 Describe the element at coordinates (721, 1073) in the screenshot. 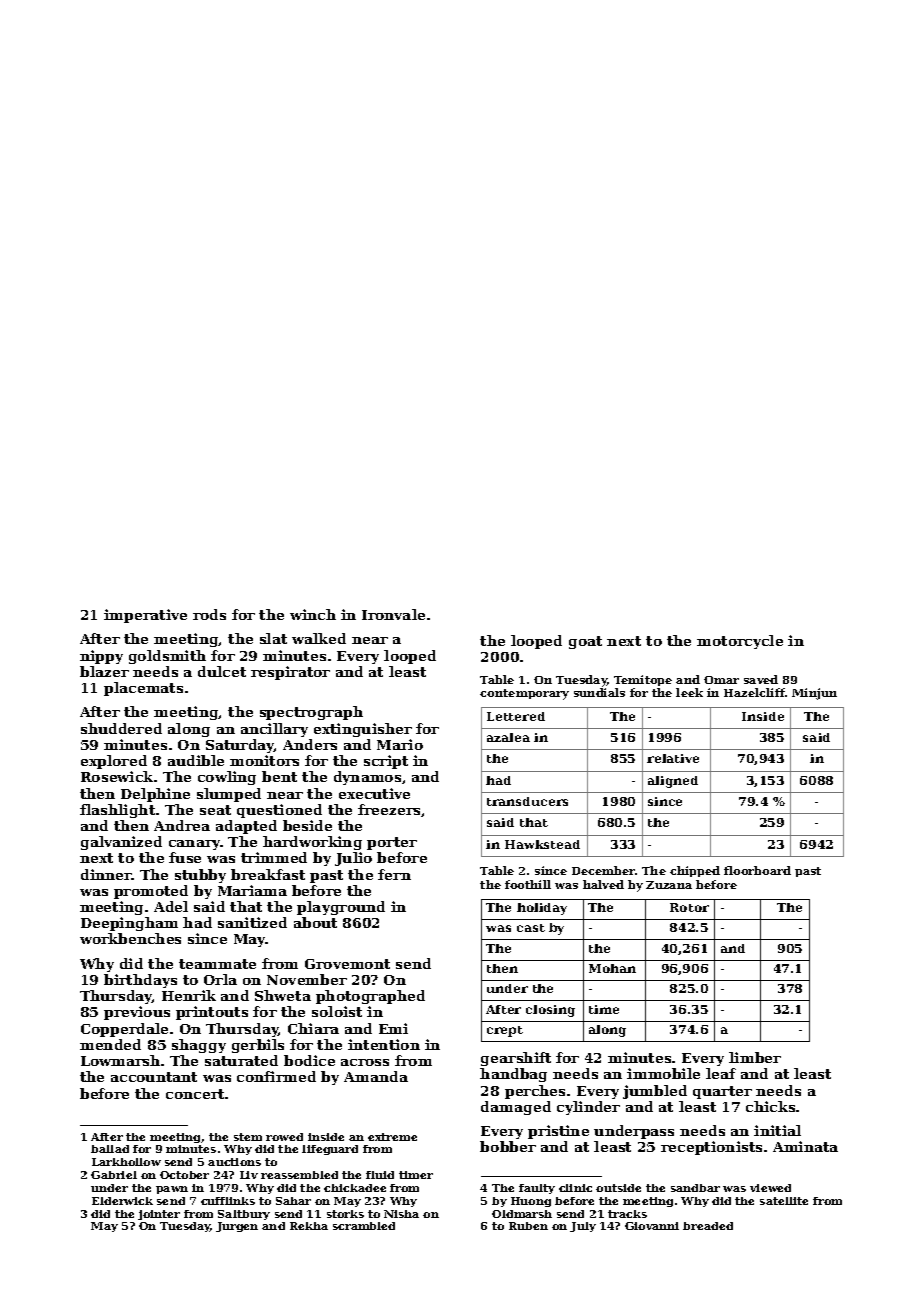

I see `leaf` at that location.
